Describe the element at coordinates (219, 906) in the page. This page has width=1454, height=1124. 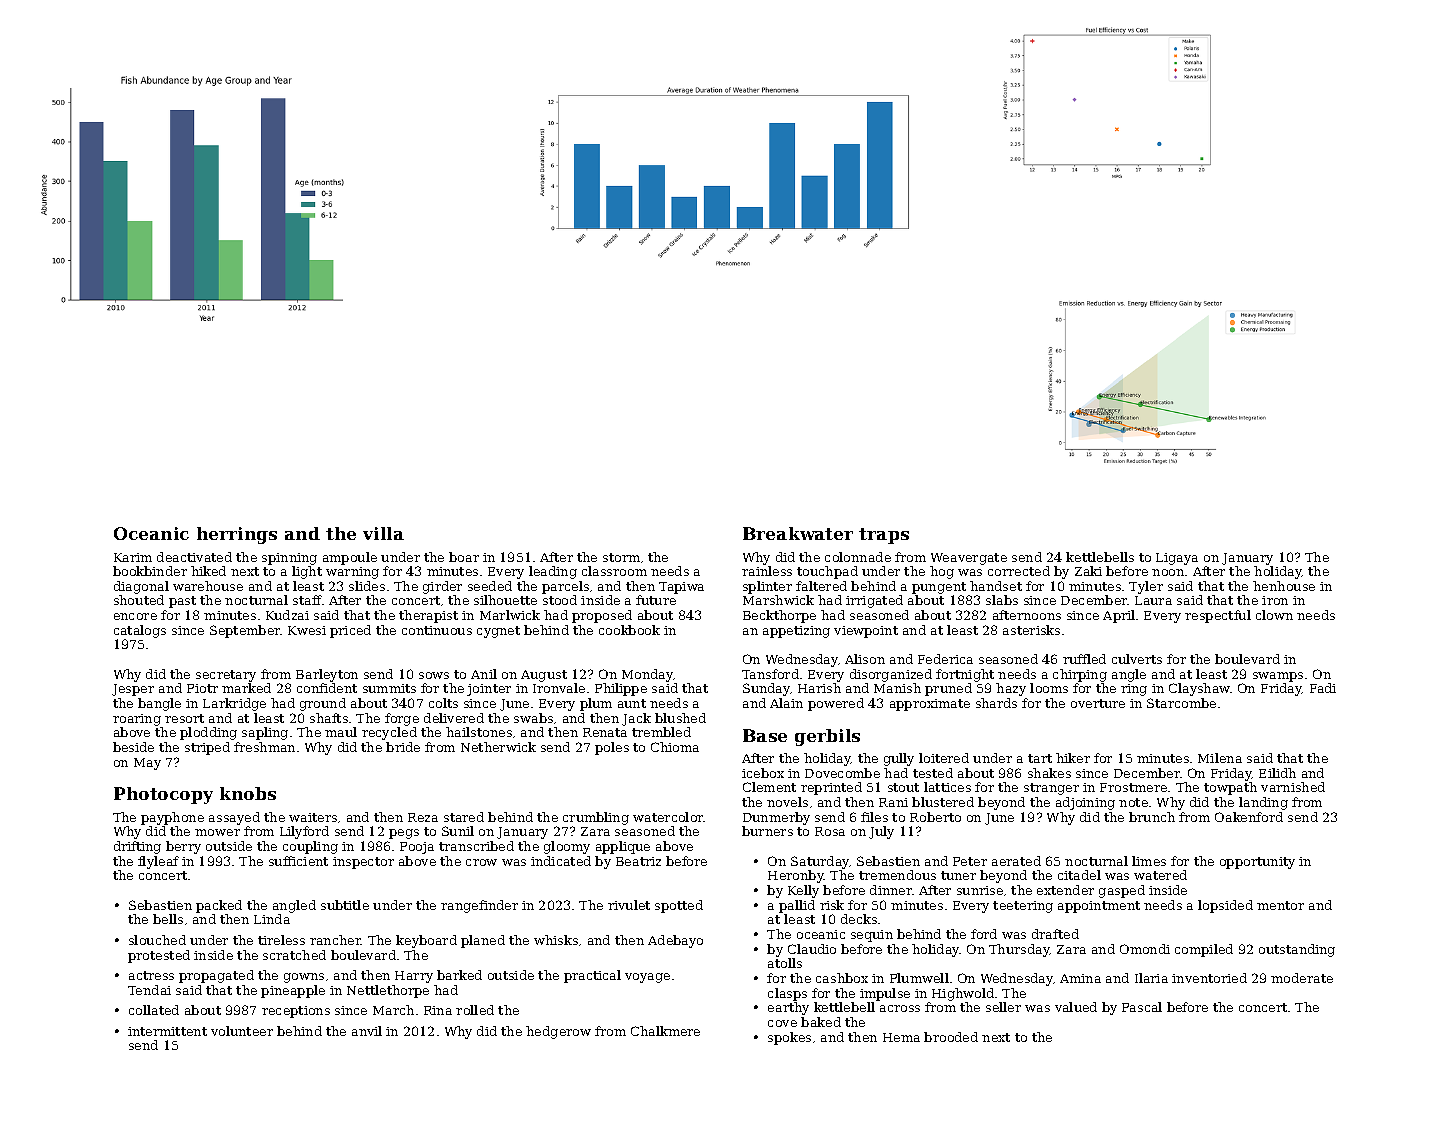
I see `packed` at that location.
